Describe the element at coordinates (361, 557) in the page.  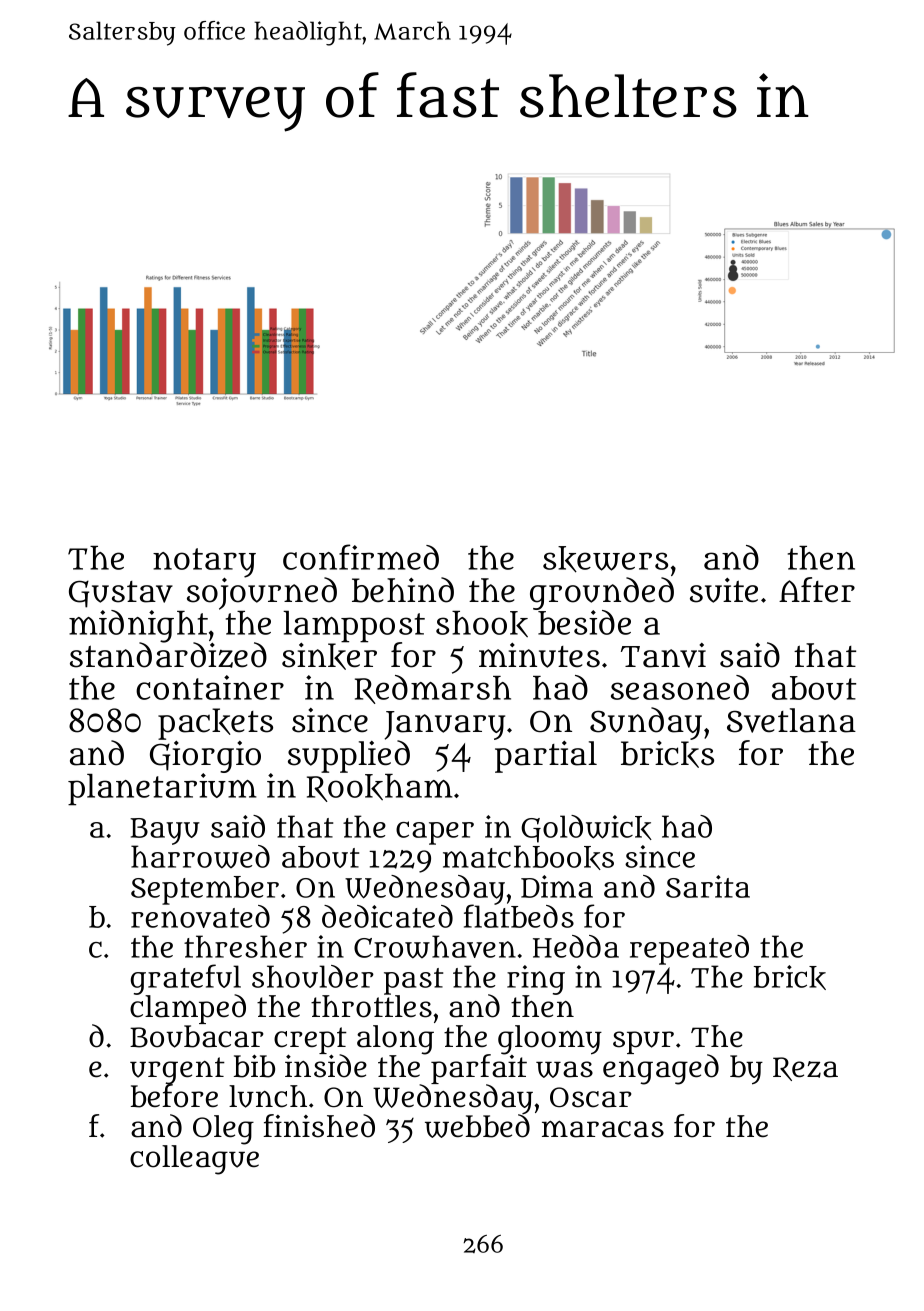
I see `confirmed` at that location.
